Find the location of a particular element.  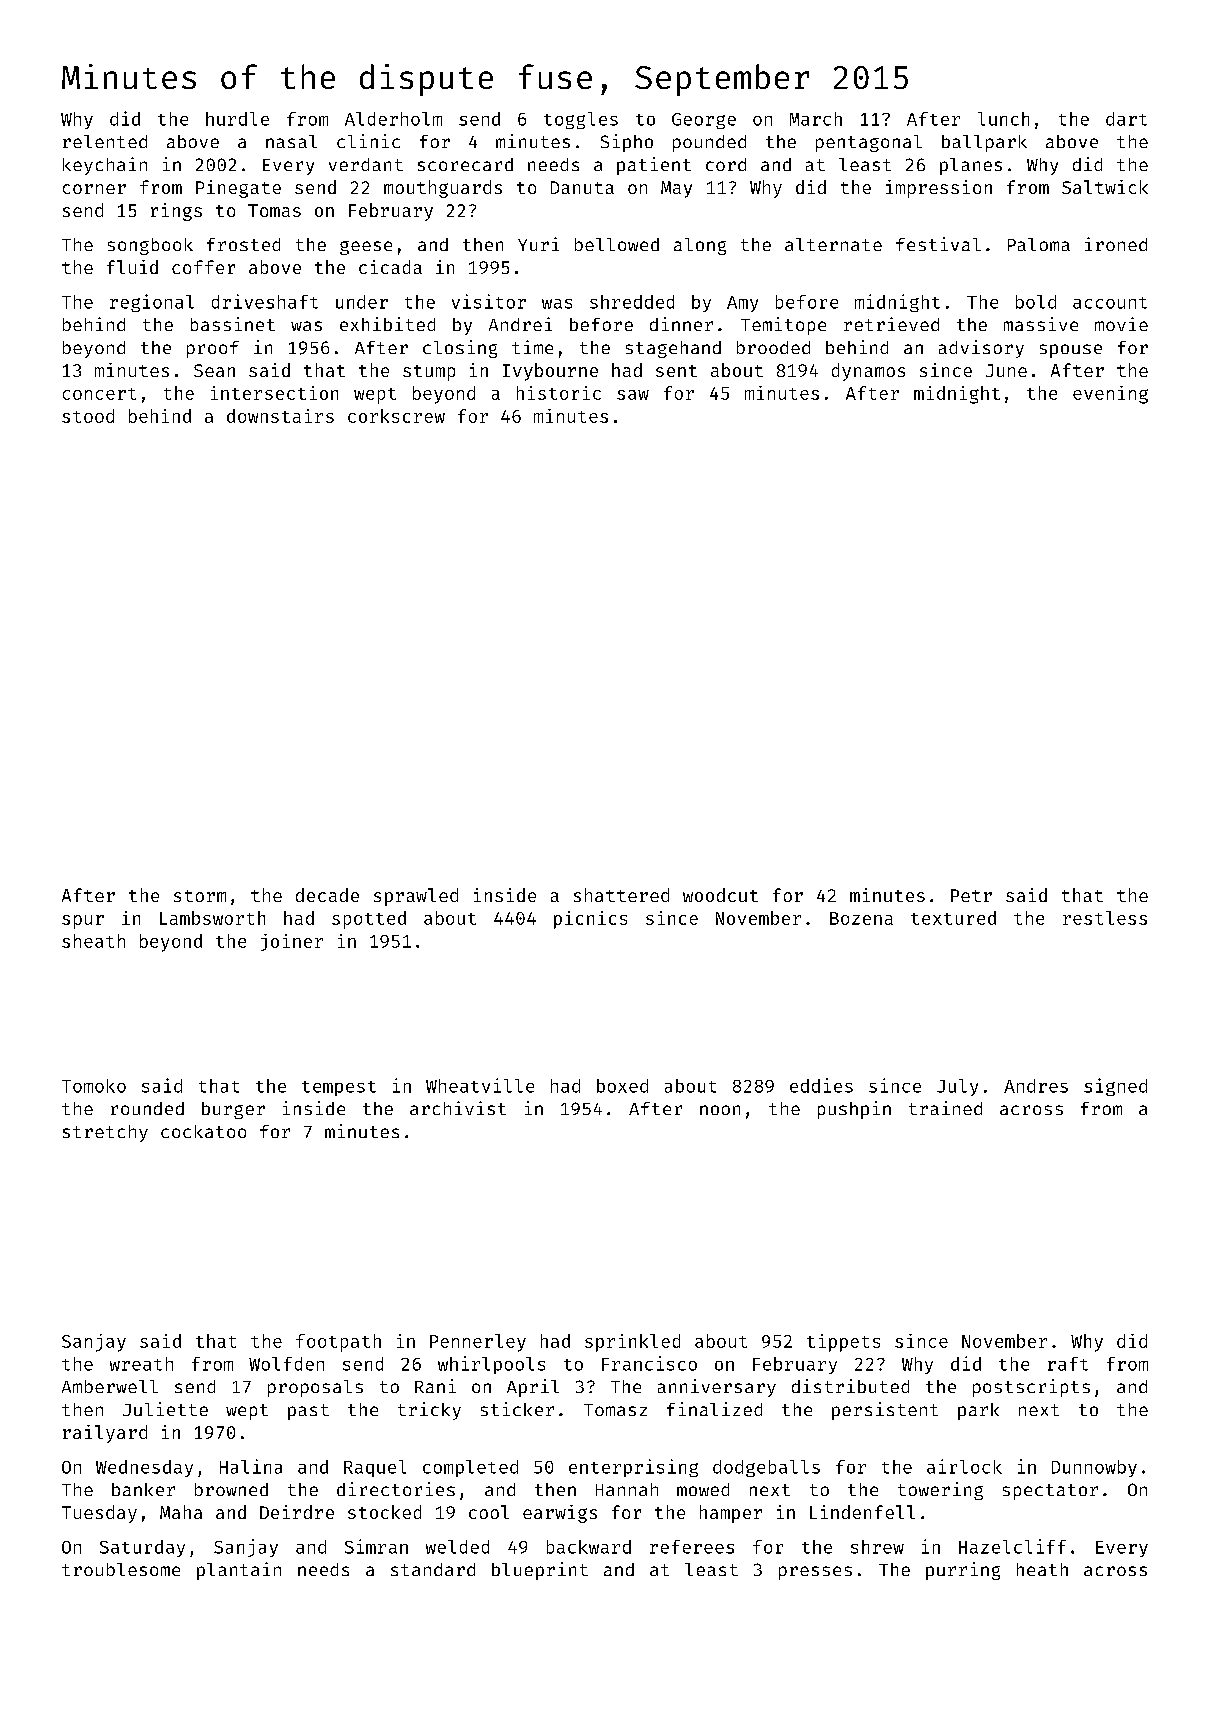

proof is located at coordinates (213, 349).
